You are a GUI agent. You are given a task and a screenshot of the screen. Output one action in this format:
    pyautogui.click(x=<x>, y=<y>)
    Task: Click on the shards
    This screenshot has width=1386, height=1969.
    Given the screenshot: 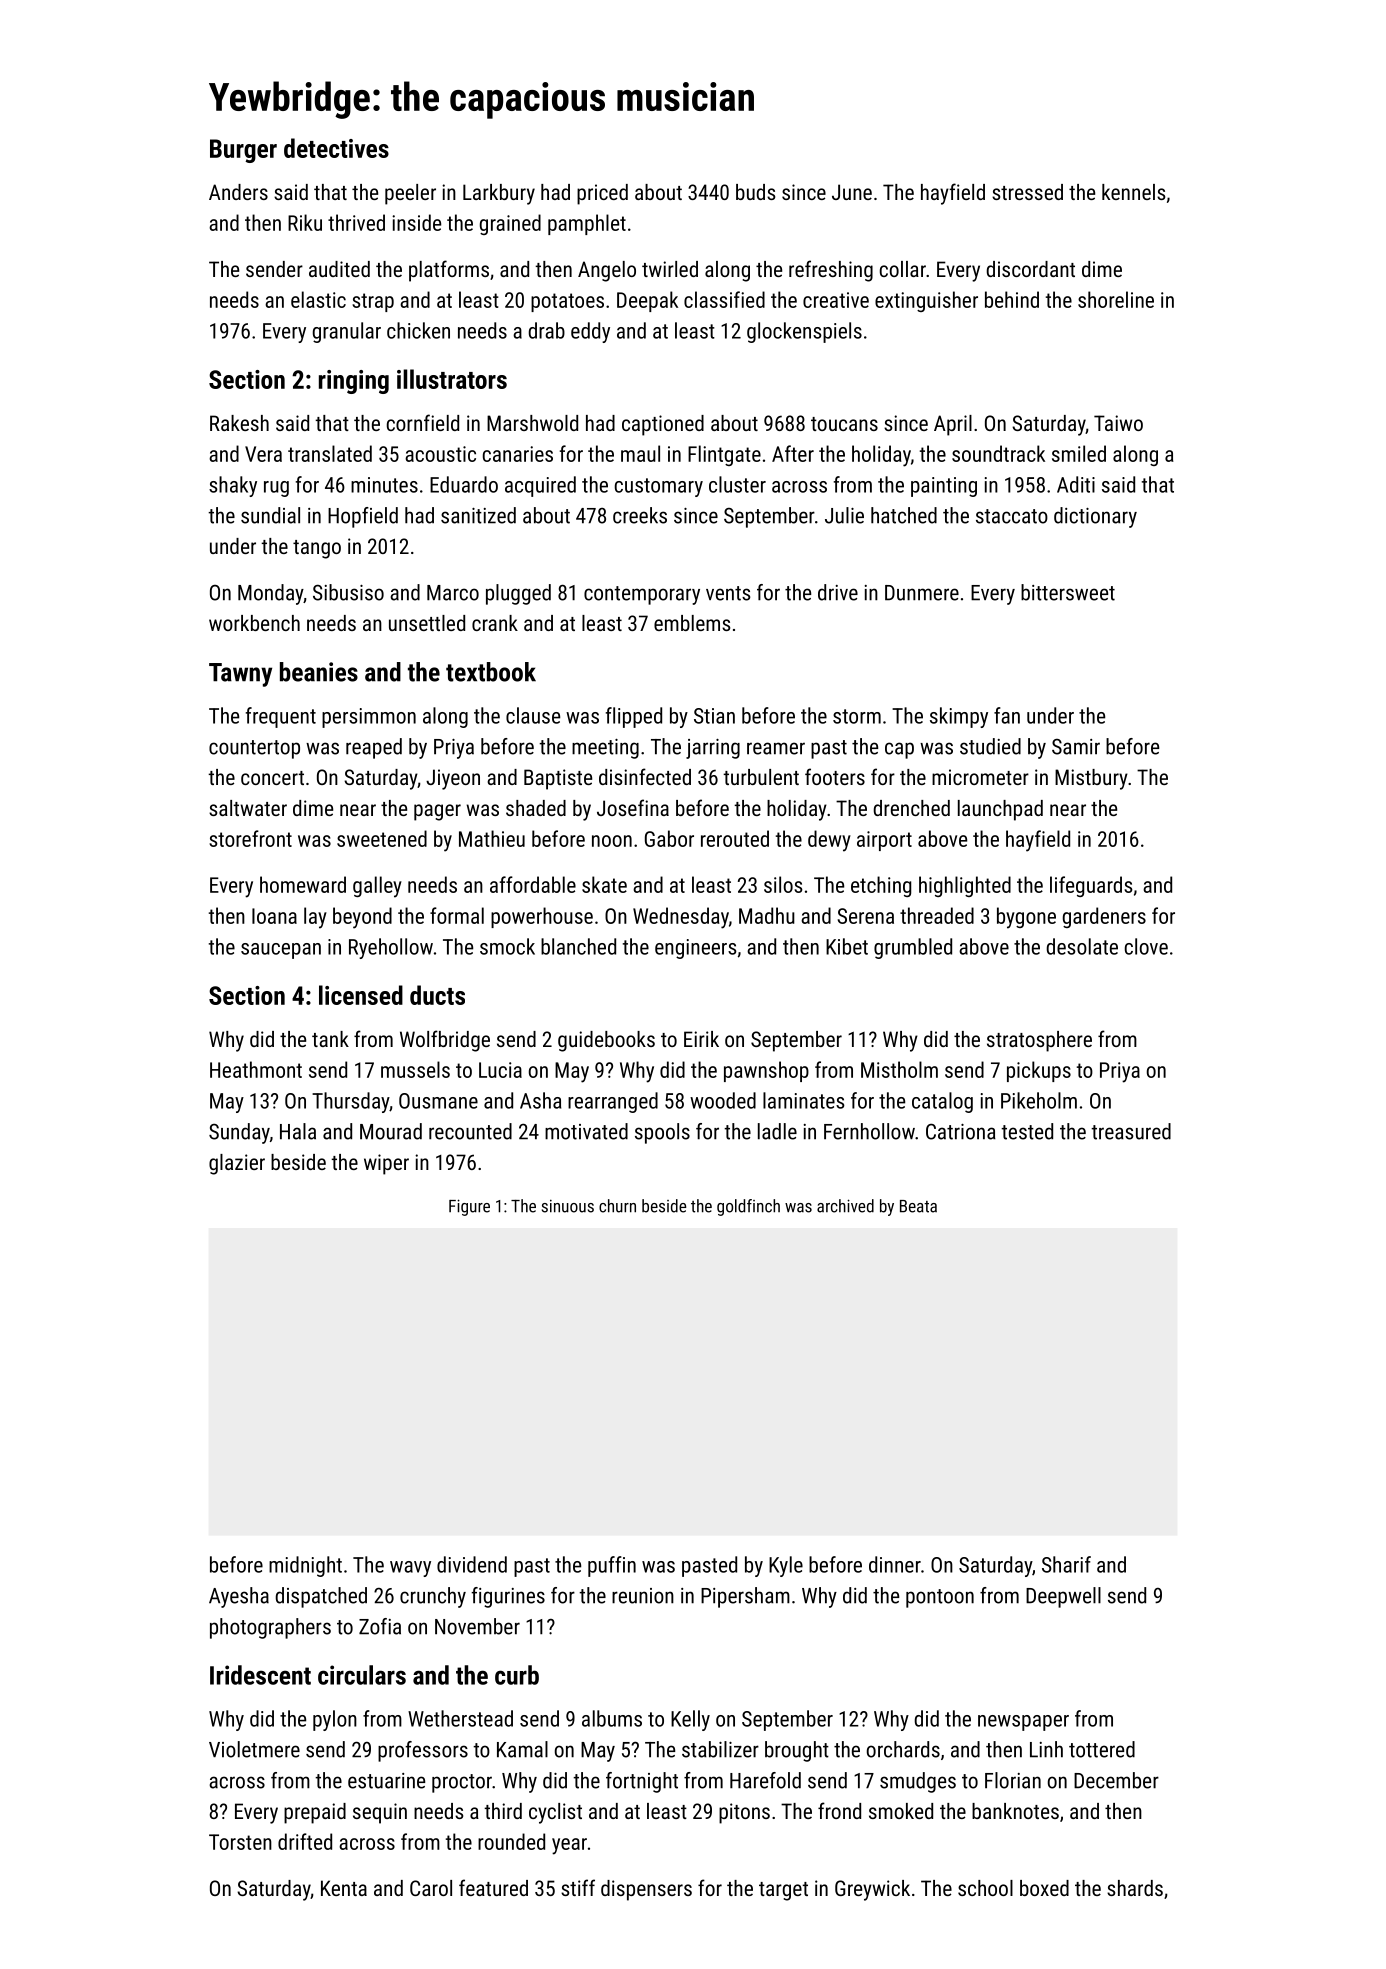 What is the action you would take?
    pyautogui.click(x=1135, y=1888)
